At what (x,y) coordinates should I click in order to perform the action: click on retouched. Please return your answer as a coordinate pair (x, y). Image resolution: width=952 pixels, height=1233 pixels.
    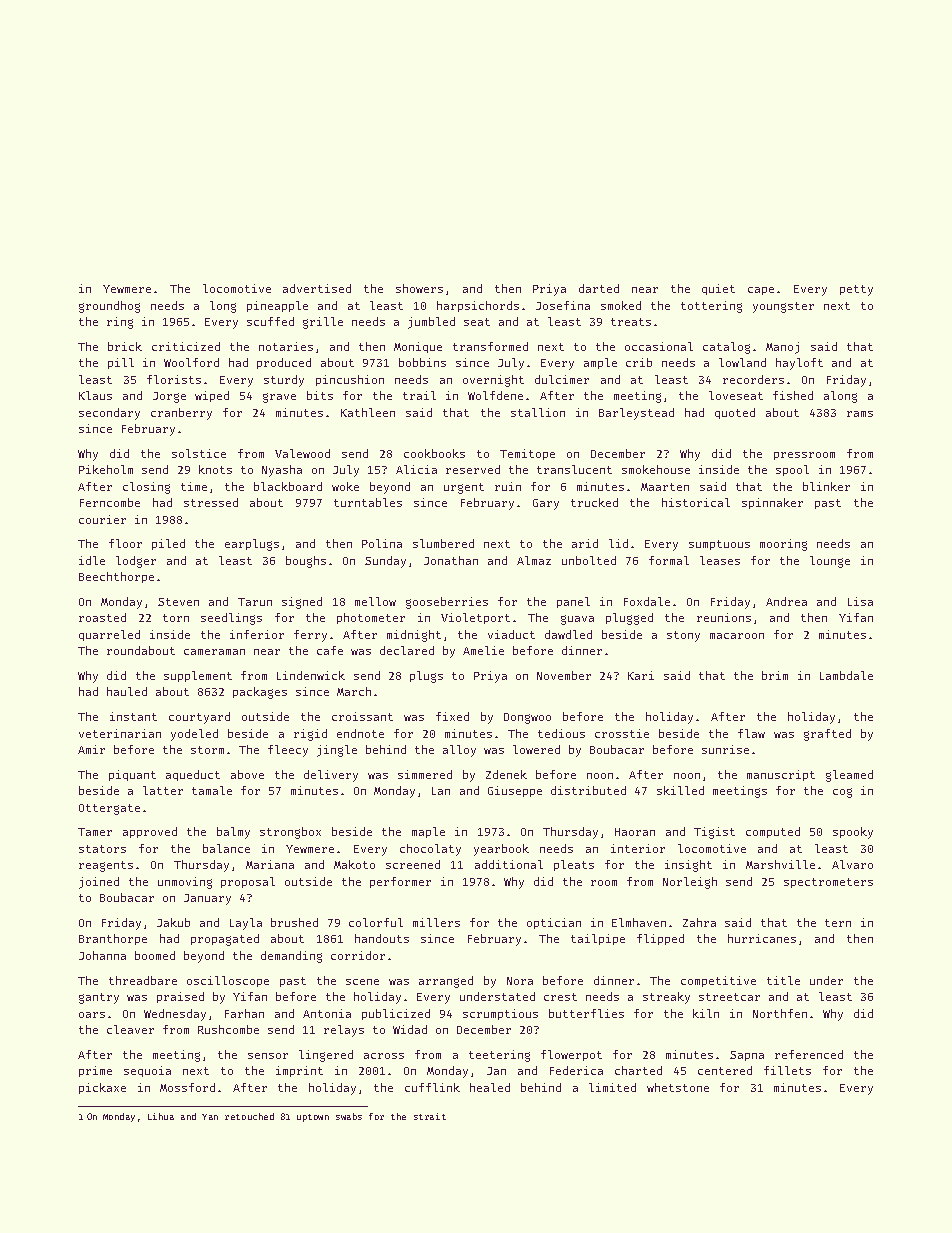
    Looking at the image, I should click on (249, 1116).
